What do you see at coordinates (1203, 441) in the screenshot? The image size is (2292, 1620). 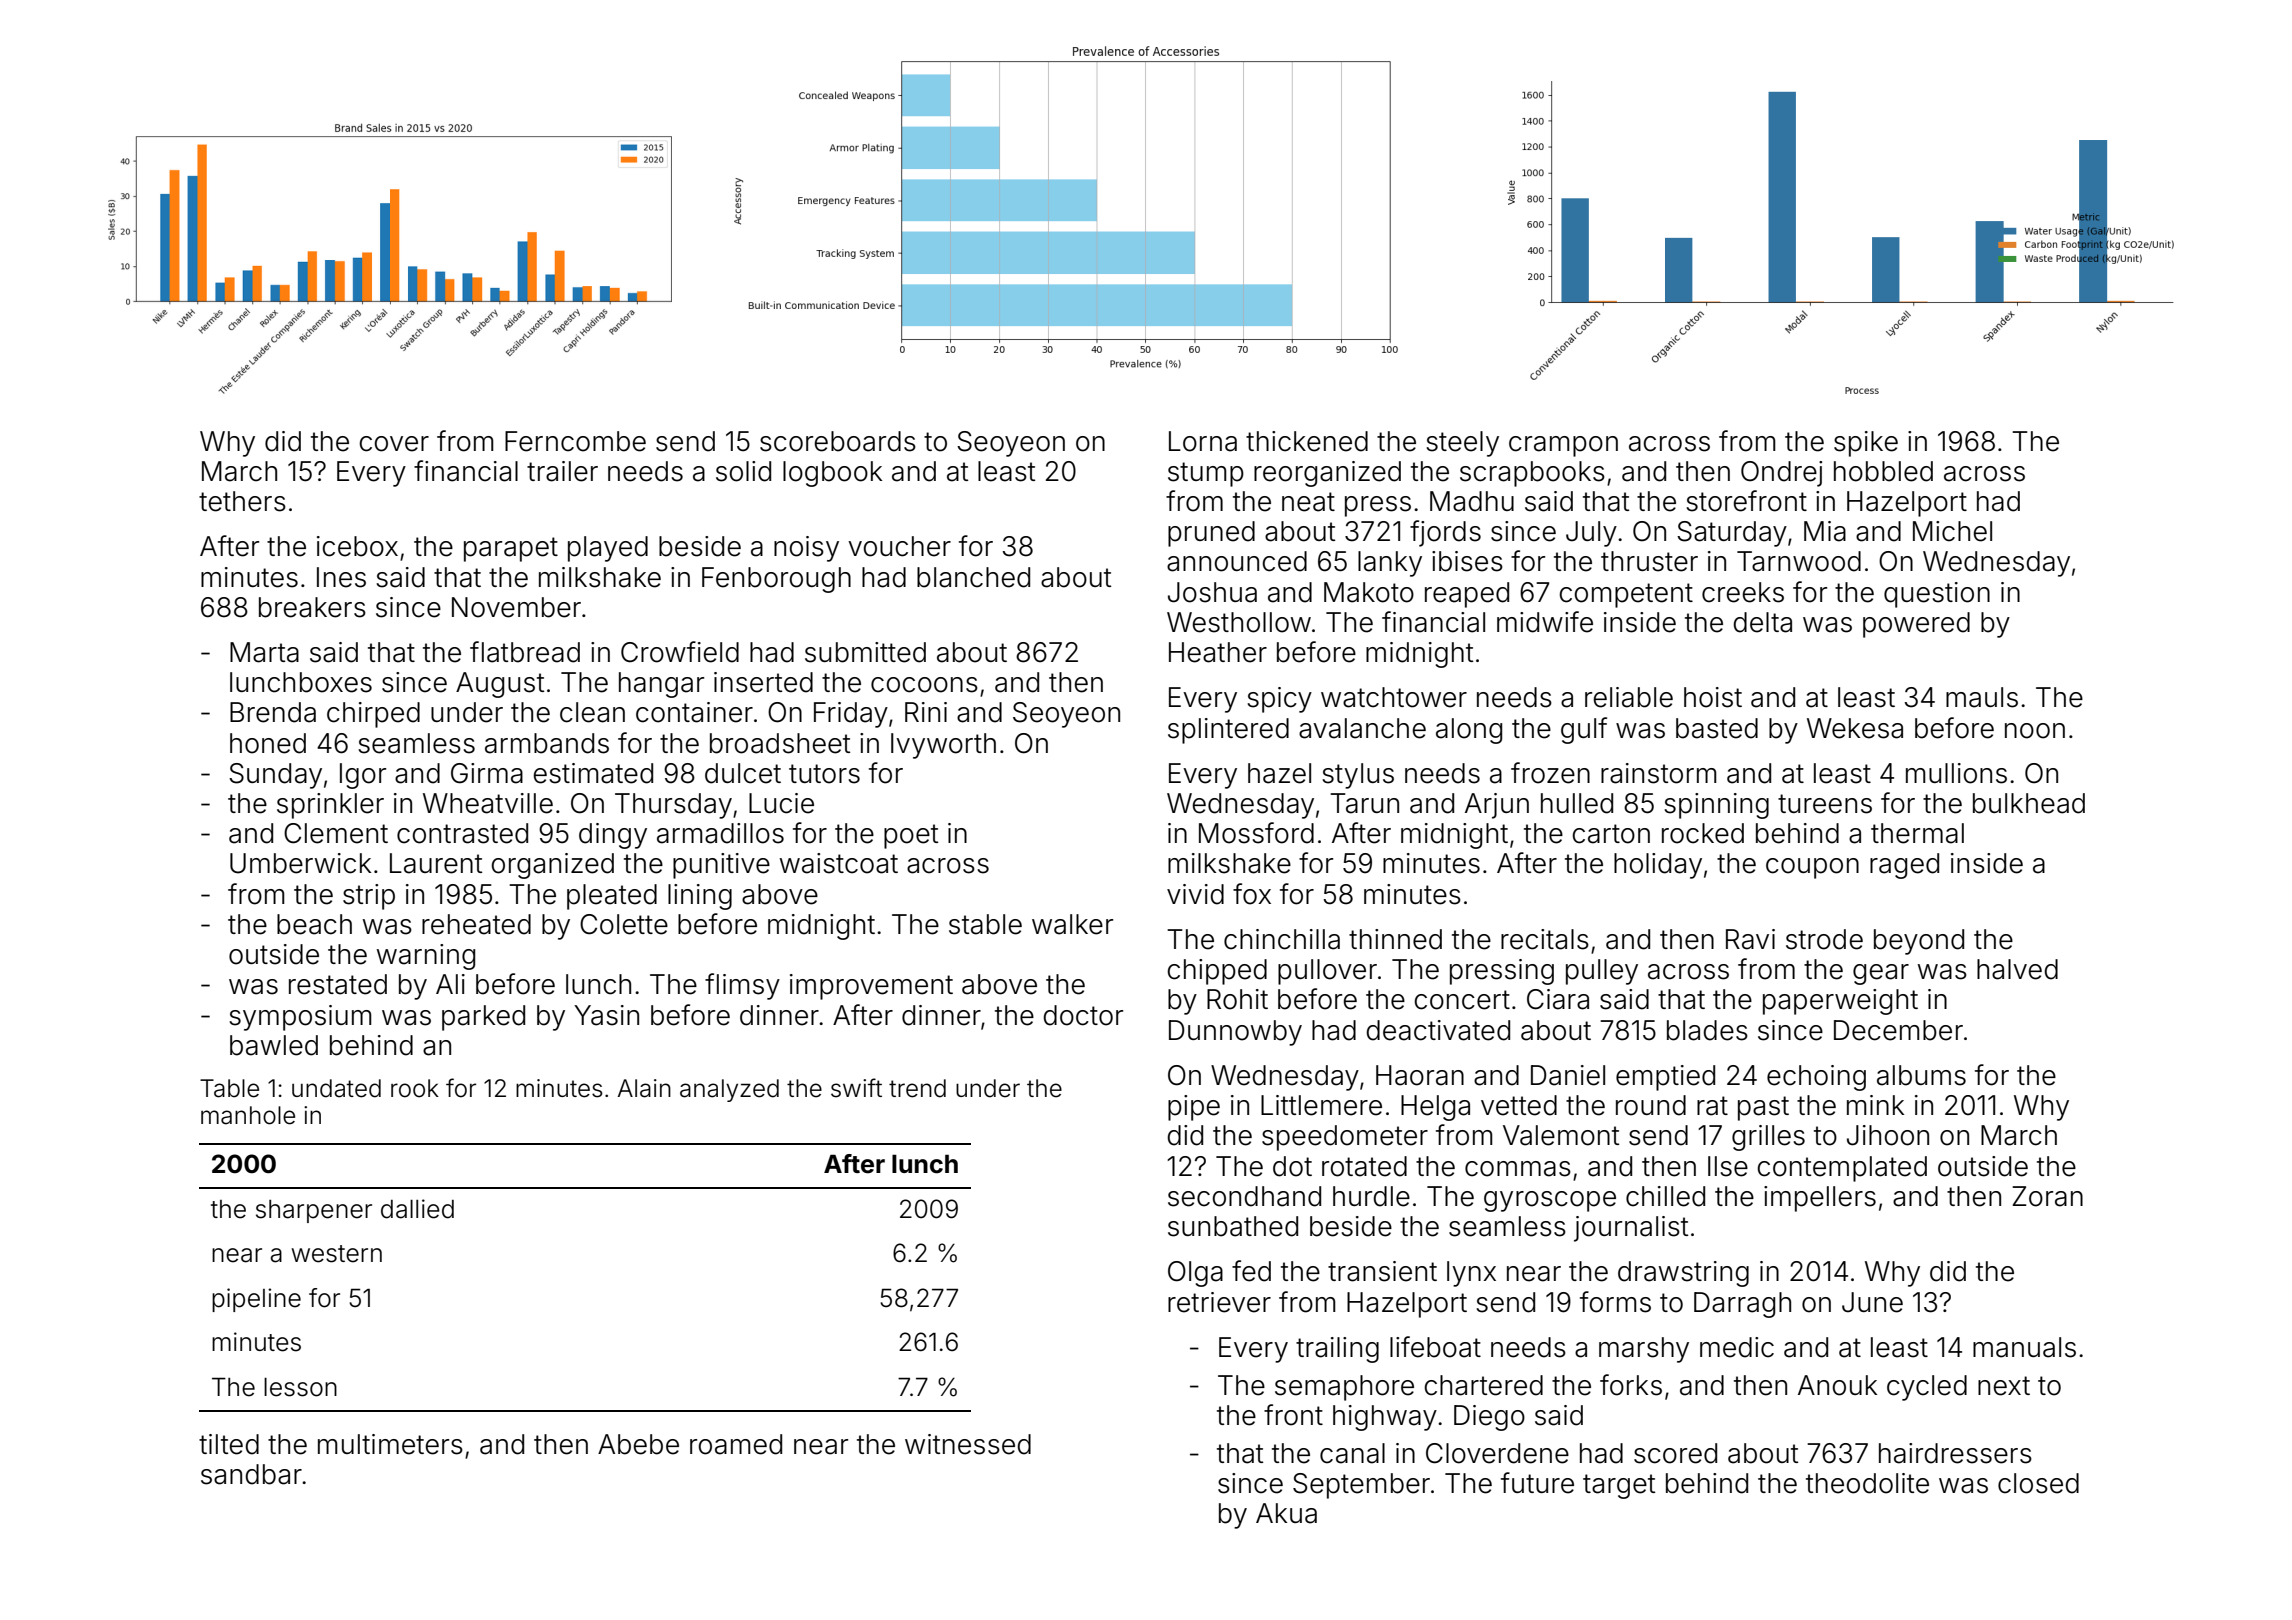 I see `Lorna` at bounding box center [1203, 441].
